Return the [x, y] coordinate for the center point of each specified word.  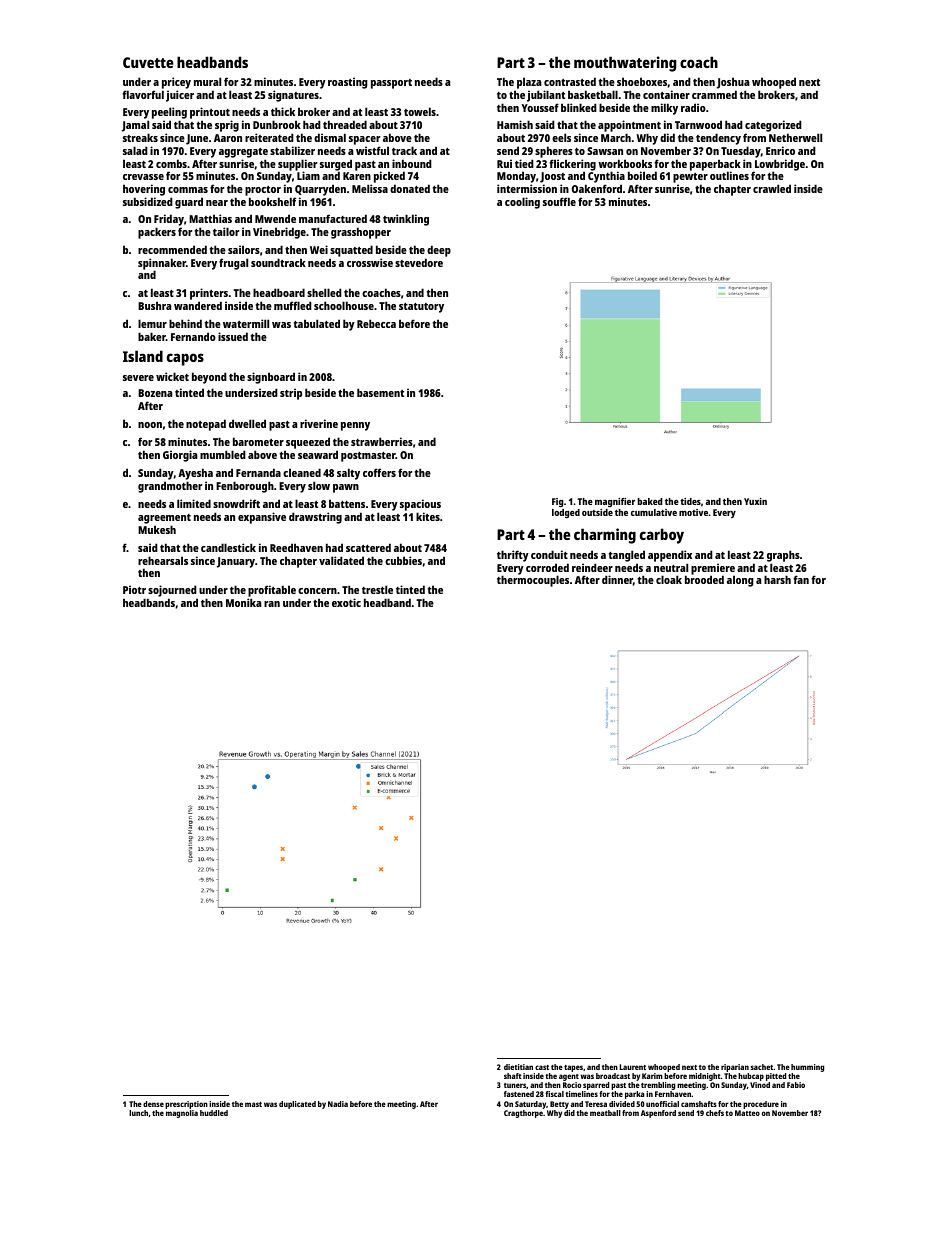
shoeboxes [642, 81]
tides [690, 501]
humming [807, 1068]
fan [801, 579]
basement [380, 392]
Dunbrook [277, 124]
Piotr [134, 589]
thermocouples [533, 581]
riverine [319, 423]
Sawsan [605, 151]
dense [153, 1104]
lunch [138, 1113]
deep [439, 251]
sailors [244, 249]
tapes [573, 1068]
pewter [690, 178]
